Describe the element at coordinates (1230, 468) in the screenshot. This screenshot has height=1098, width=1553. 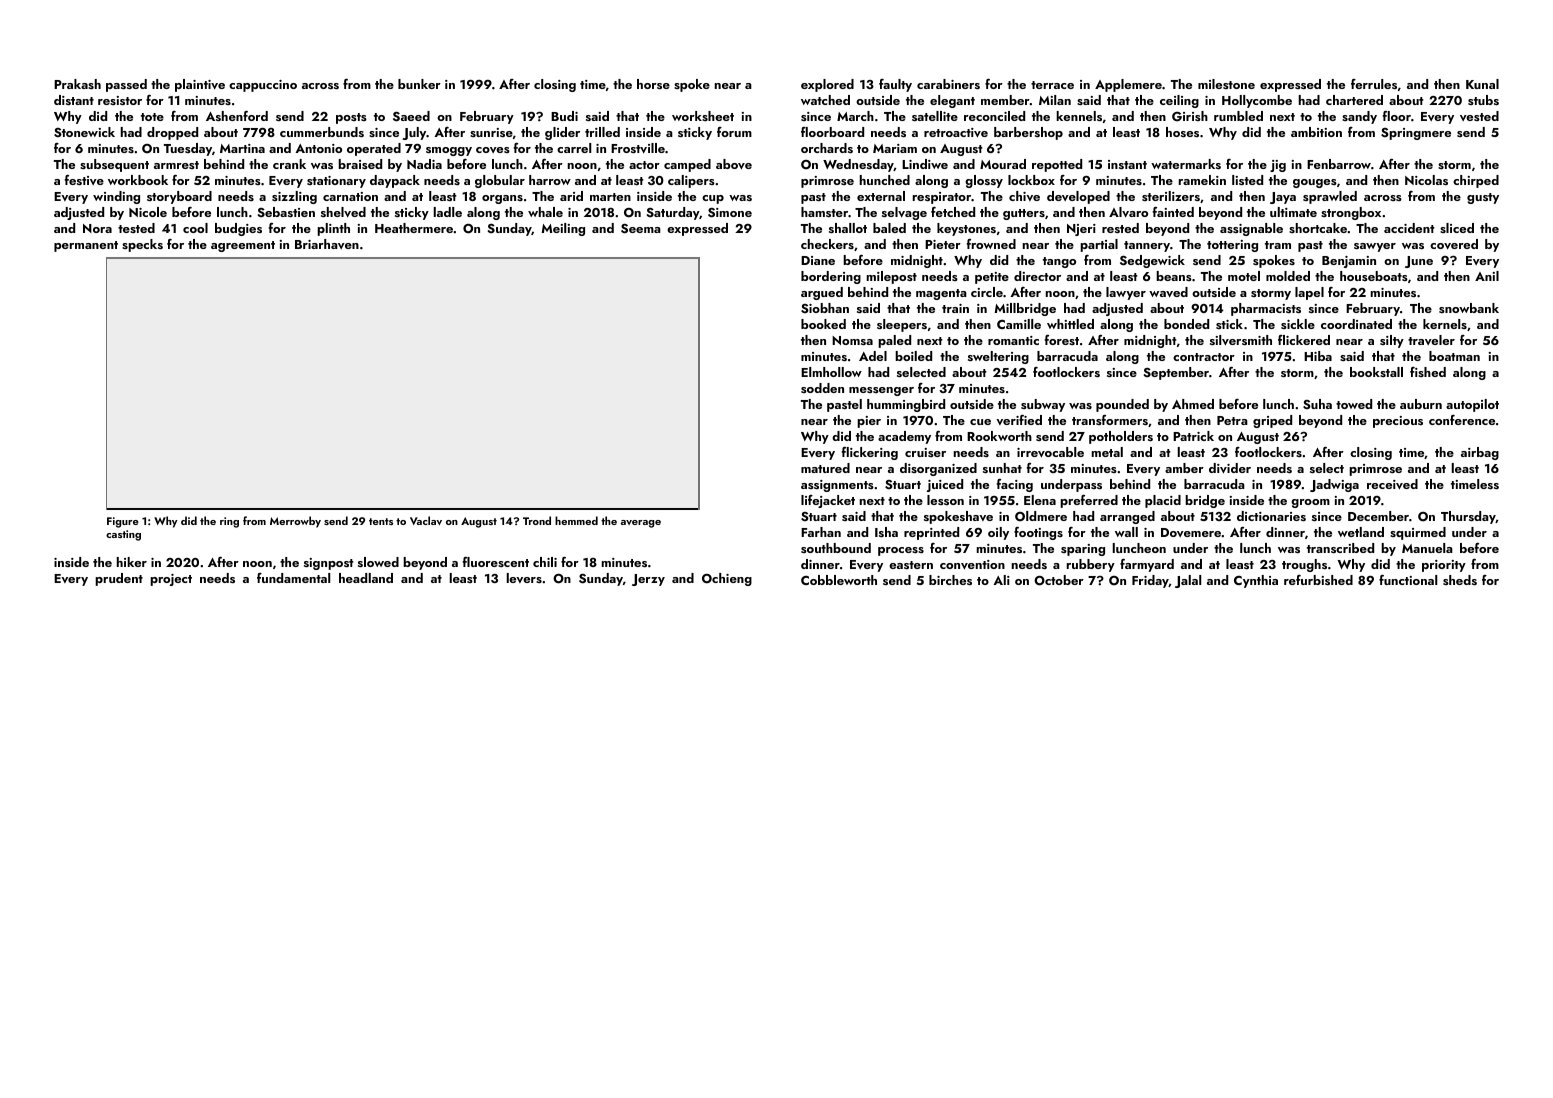
I see `divider` at that location.
